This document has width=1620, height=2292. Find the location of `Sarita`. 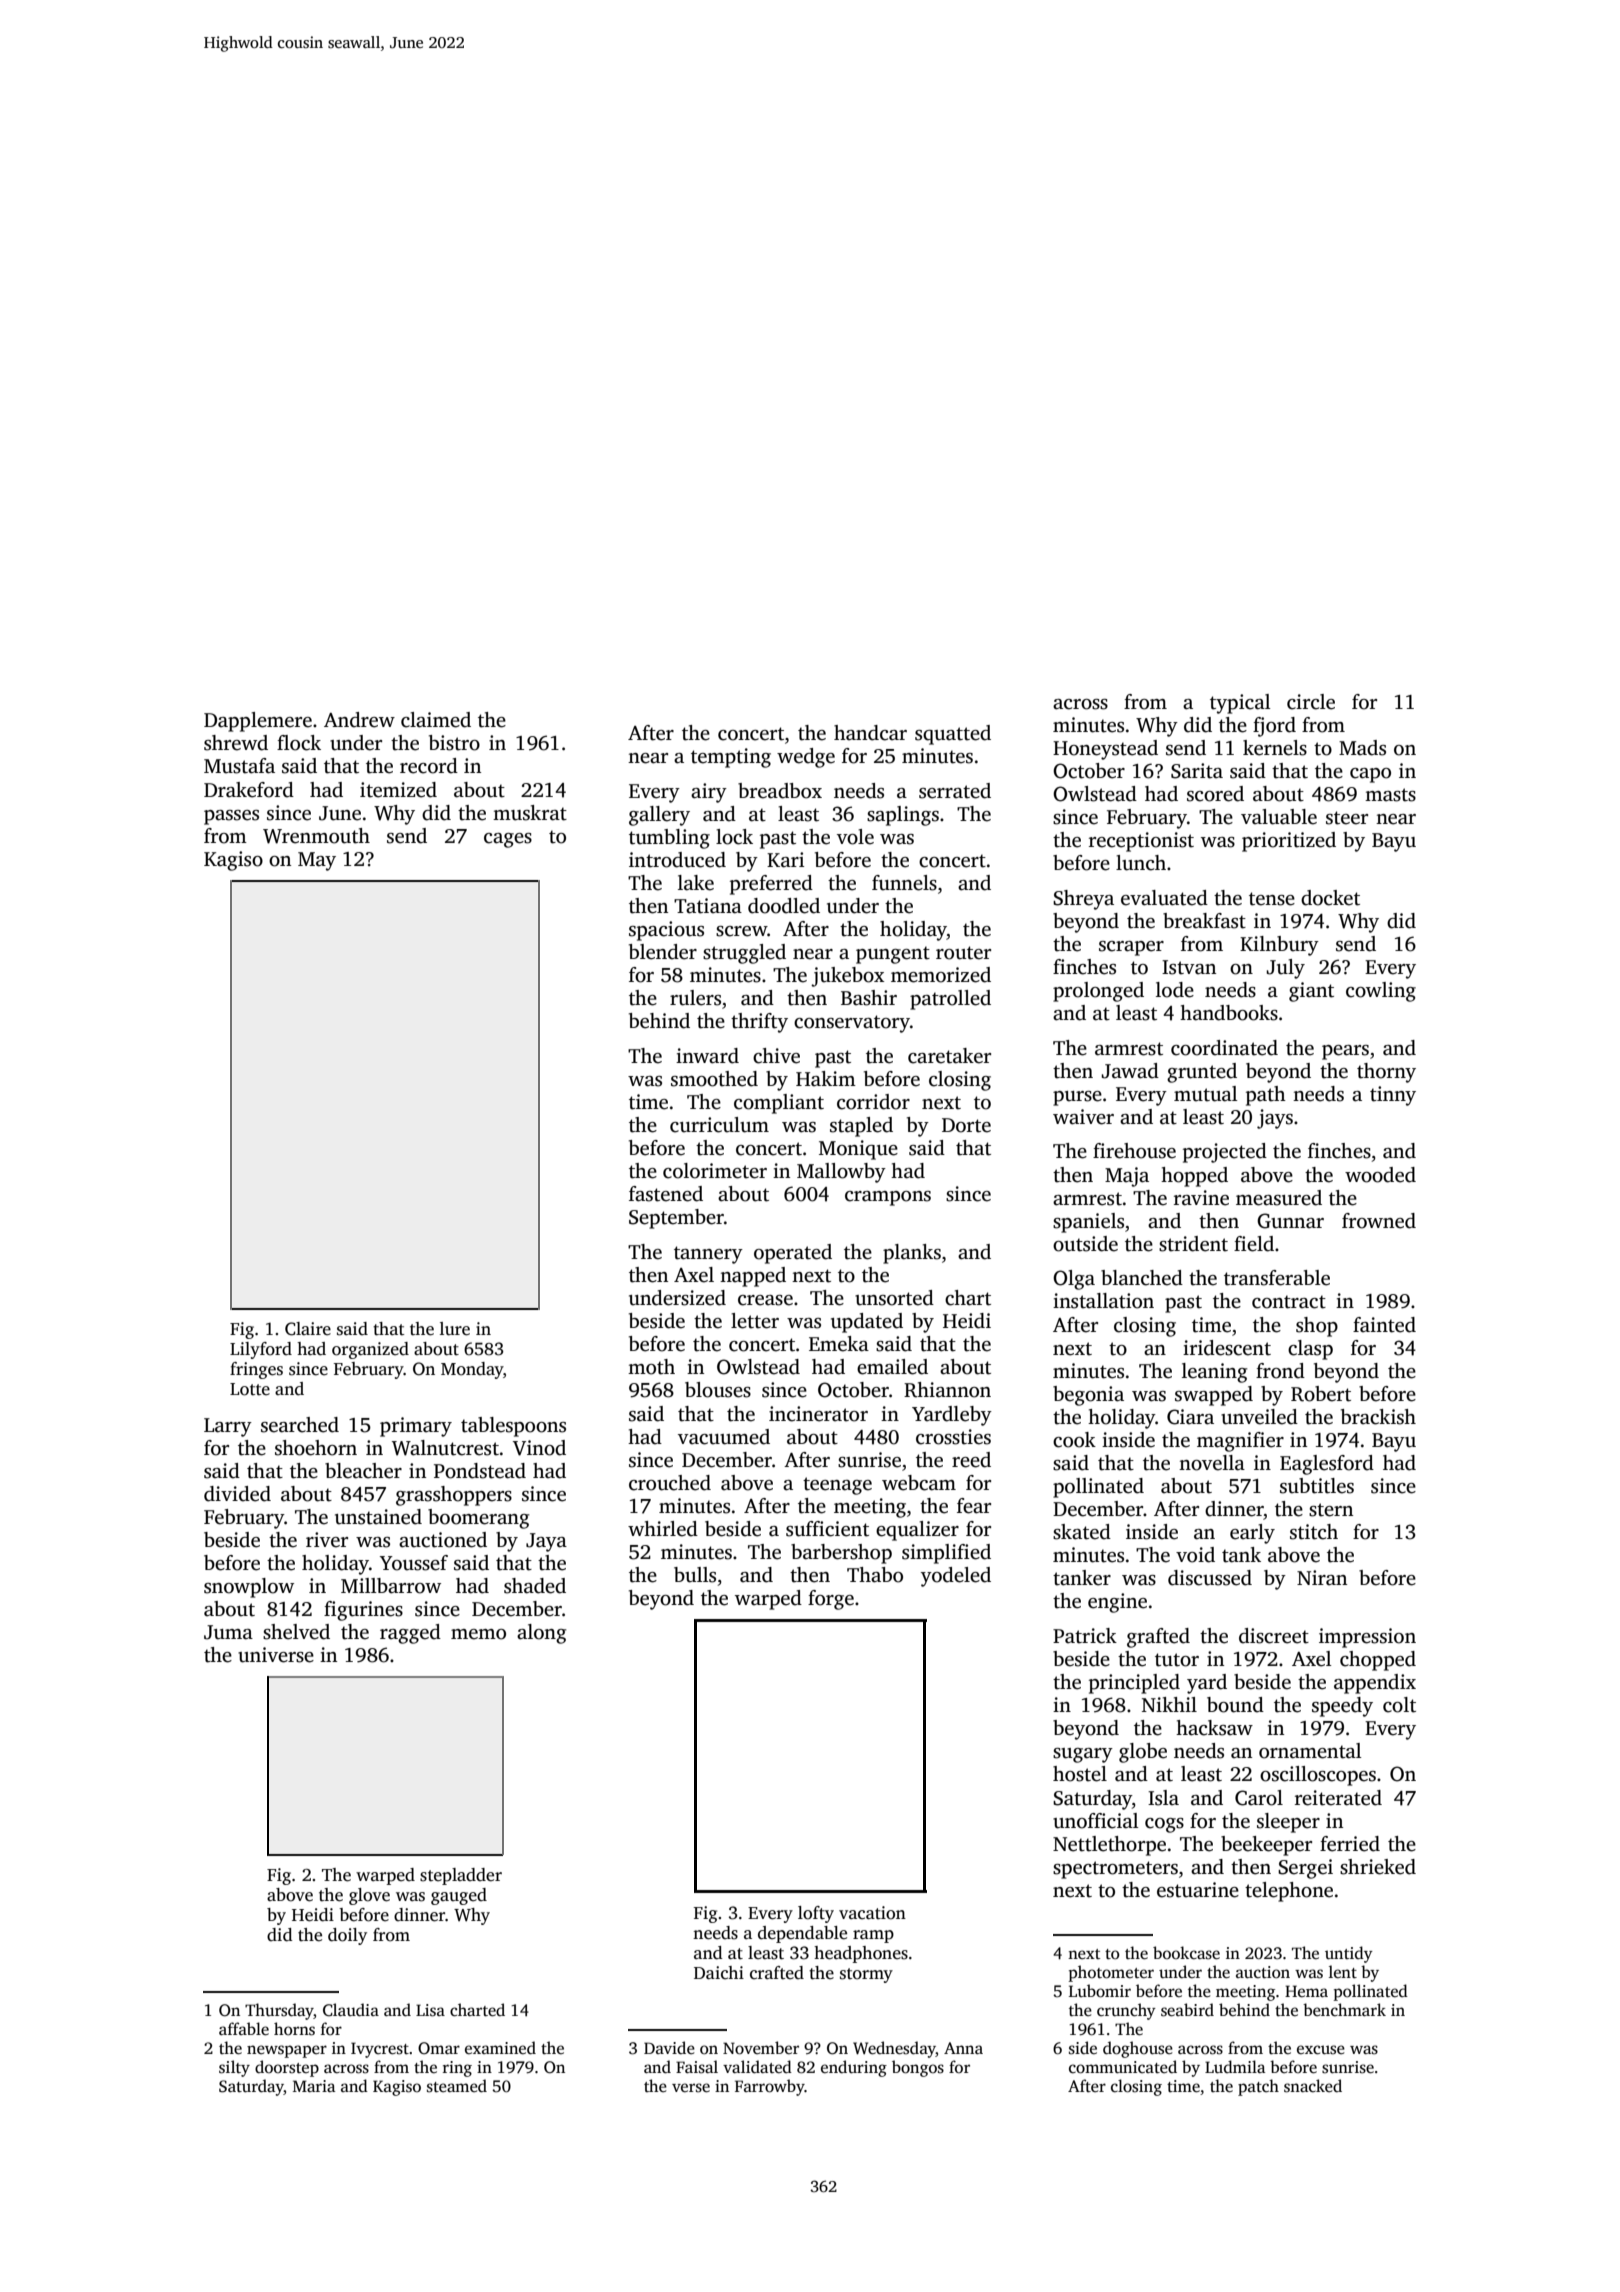

Sarita is located at coordinates (1197, 771).
